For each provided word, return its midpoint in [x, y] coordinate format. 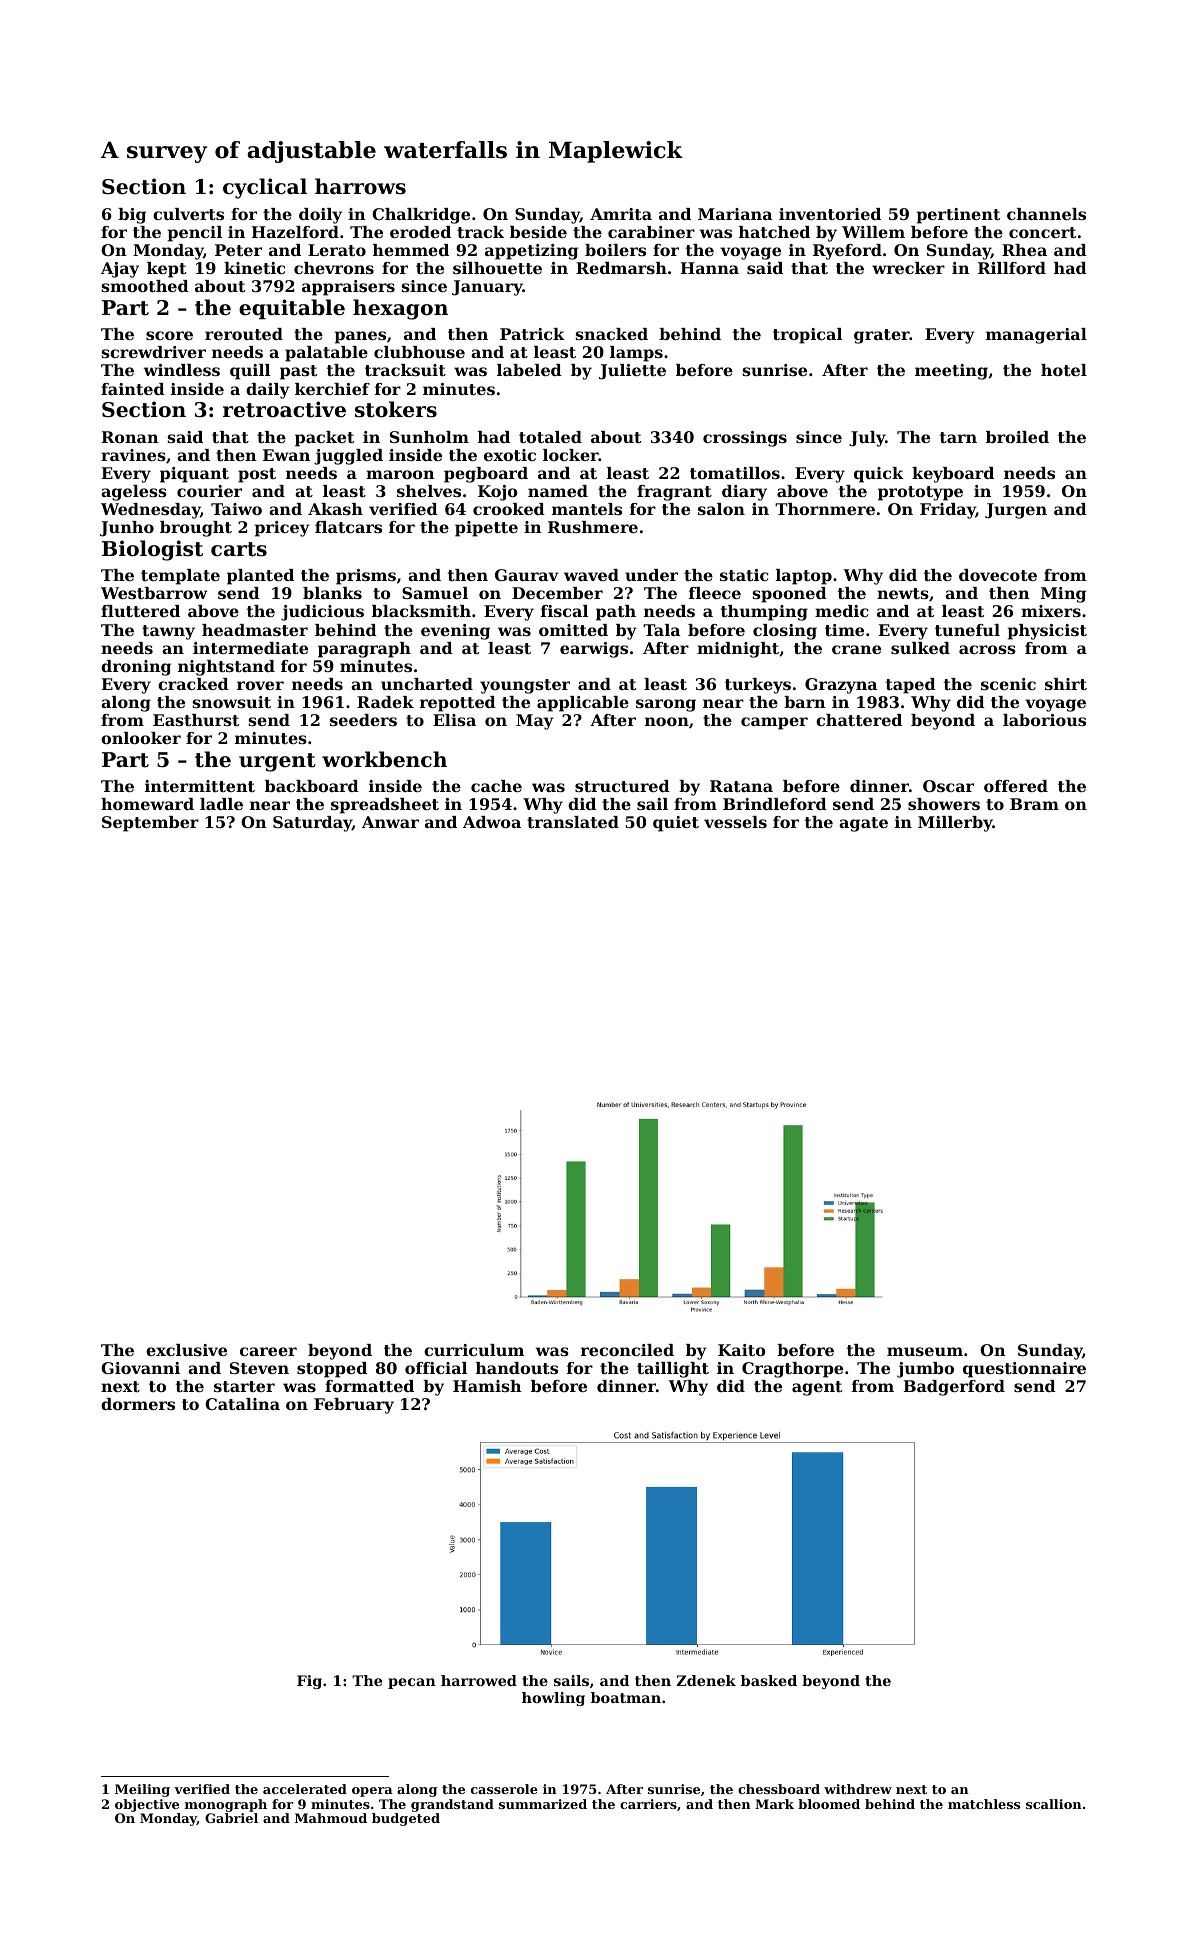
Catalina [242, 1404]
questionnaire [1024, 1370]
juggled [348, 457]
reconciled [627, 1350]
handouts [517, 1368]
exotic [510, 455]
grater [882, 336]
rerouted [244, 334]
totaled [550, 437]
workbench [384, 759]
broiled [1017, 437]
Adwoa [492, 822]
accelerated [305, 1789]
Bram [1034, 804]
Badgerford [954, 1388]
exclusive [186, 1350]
